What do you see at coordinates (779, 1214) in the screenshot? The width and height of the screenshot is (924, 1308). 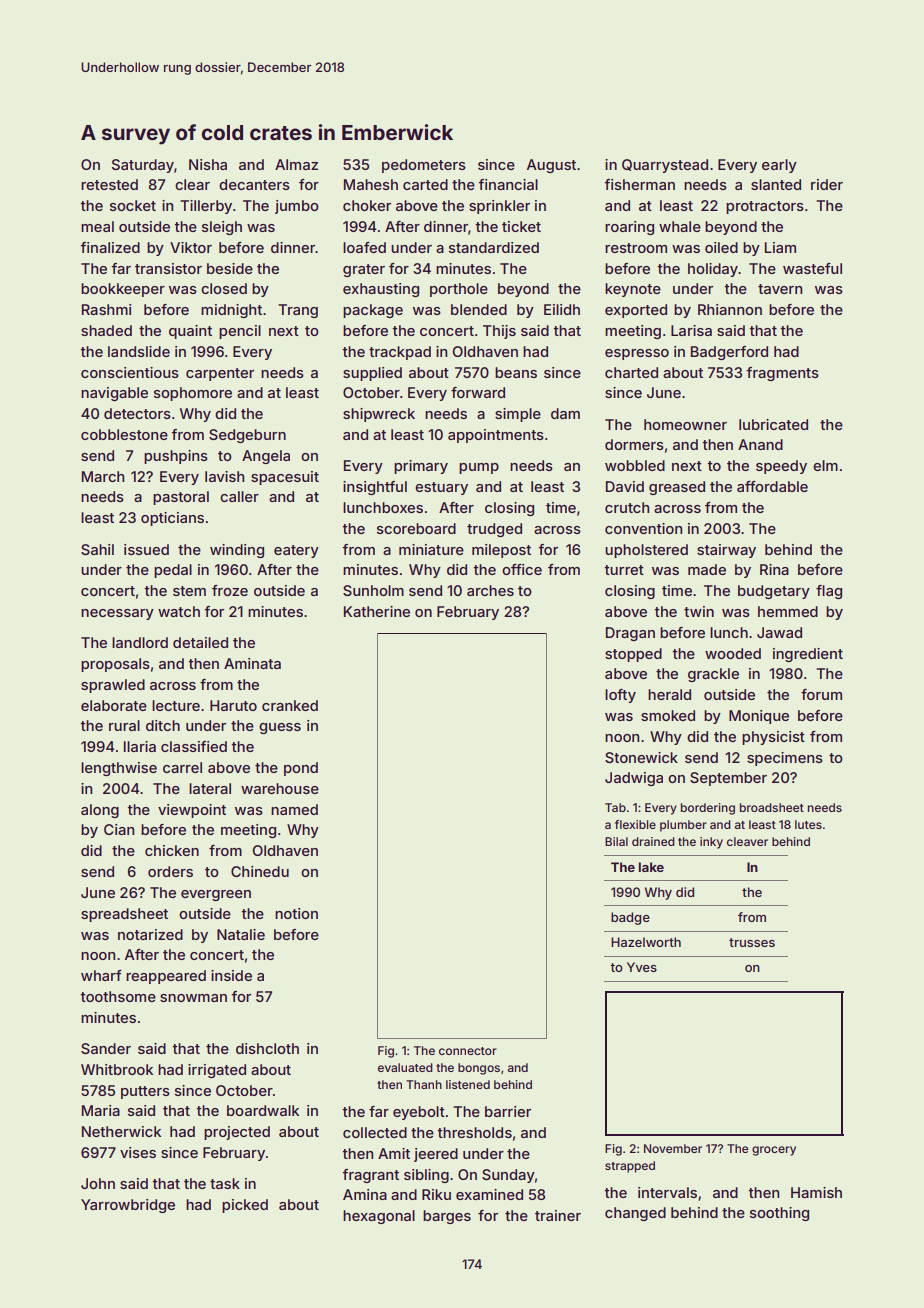 I see `soothing` at bounding box center [779, 1214].
